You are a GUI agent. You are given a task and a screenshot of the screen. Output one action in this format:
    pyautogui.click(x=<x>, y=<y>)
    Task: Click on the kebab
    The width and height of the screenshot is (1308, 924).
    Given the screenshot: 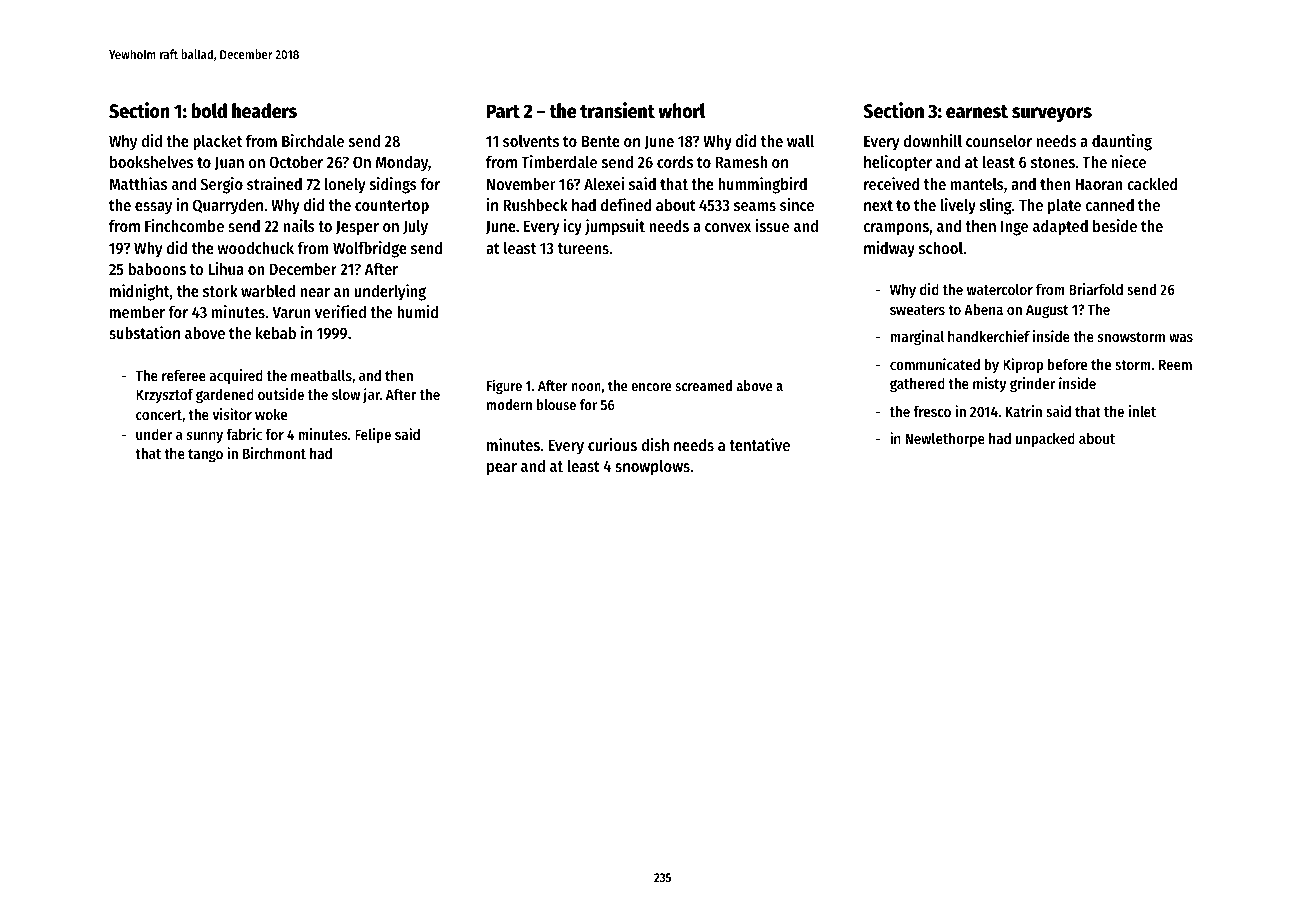 What is the action you would take?
    pyautogui.click(x=276, y=333)
